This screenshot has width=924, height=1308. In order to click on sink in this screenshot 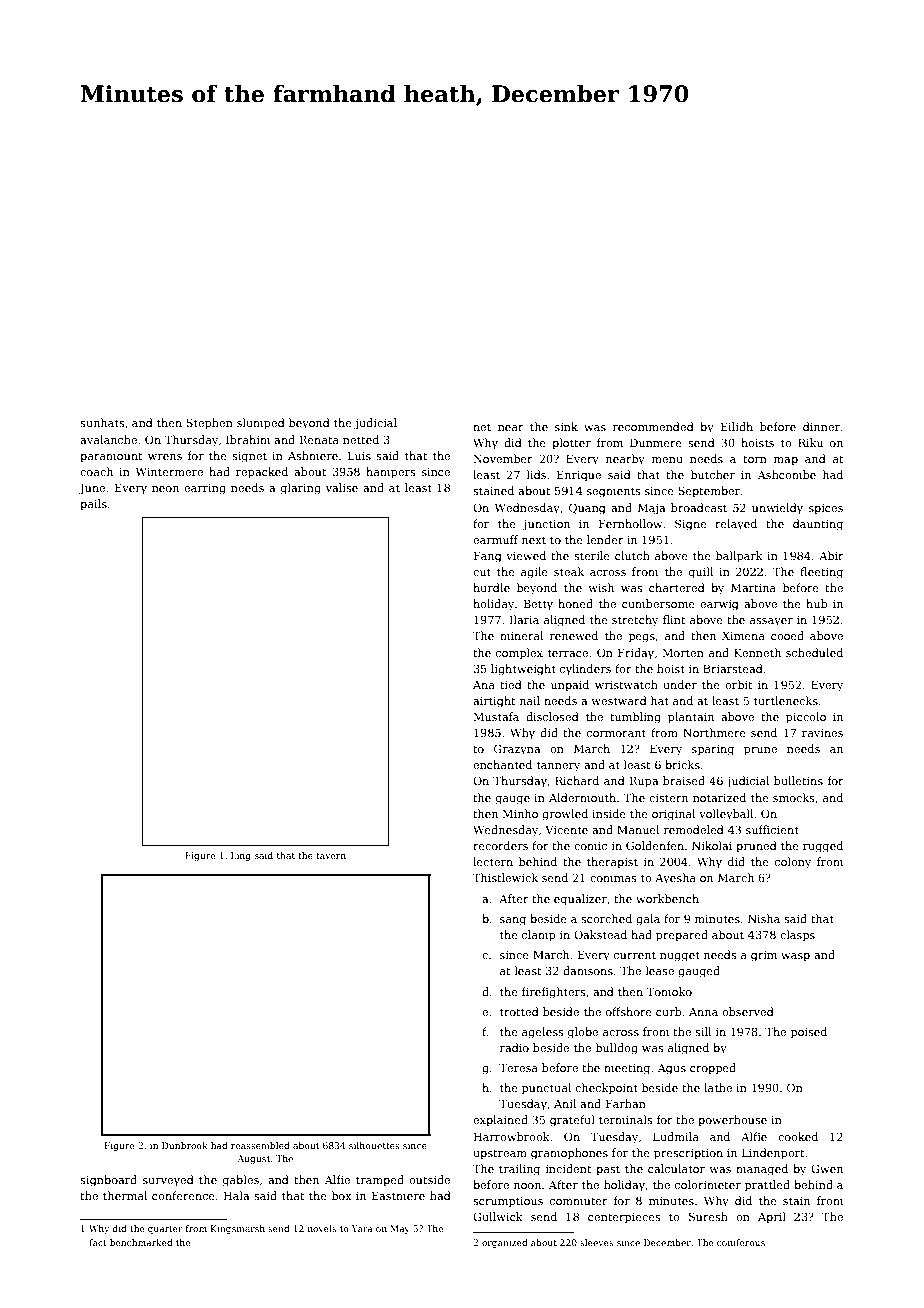, I will do `click(566, 426)`.
